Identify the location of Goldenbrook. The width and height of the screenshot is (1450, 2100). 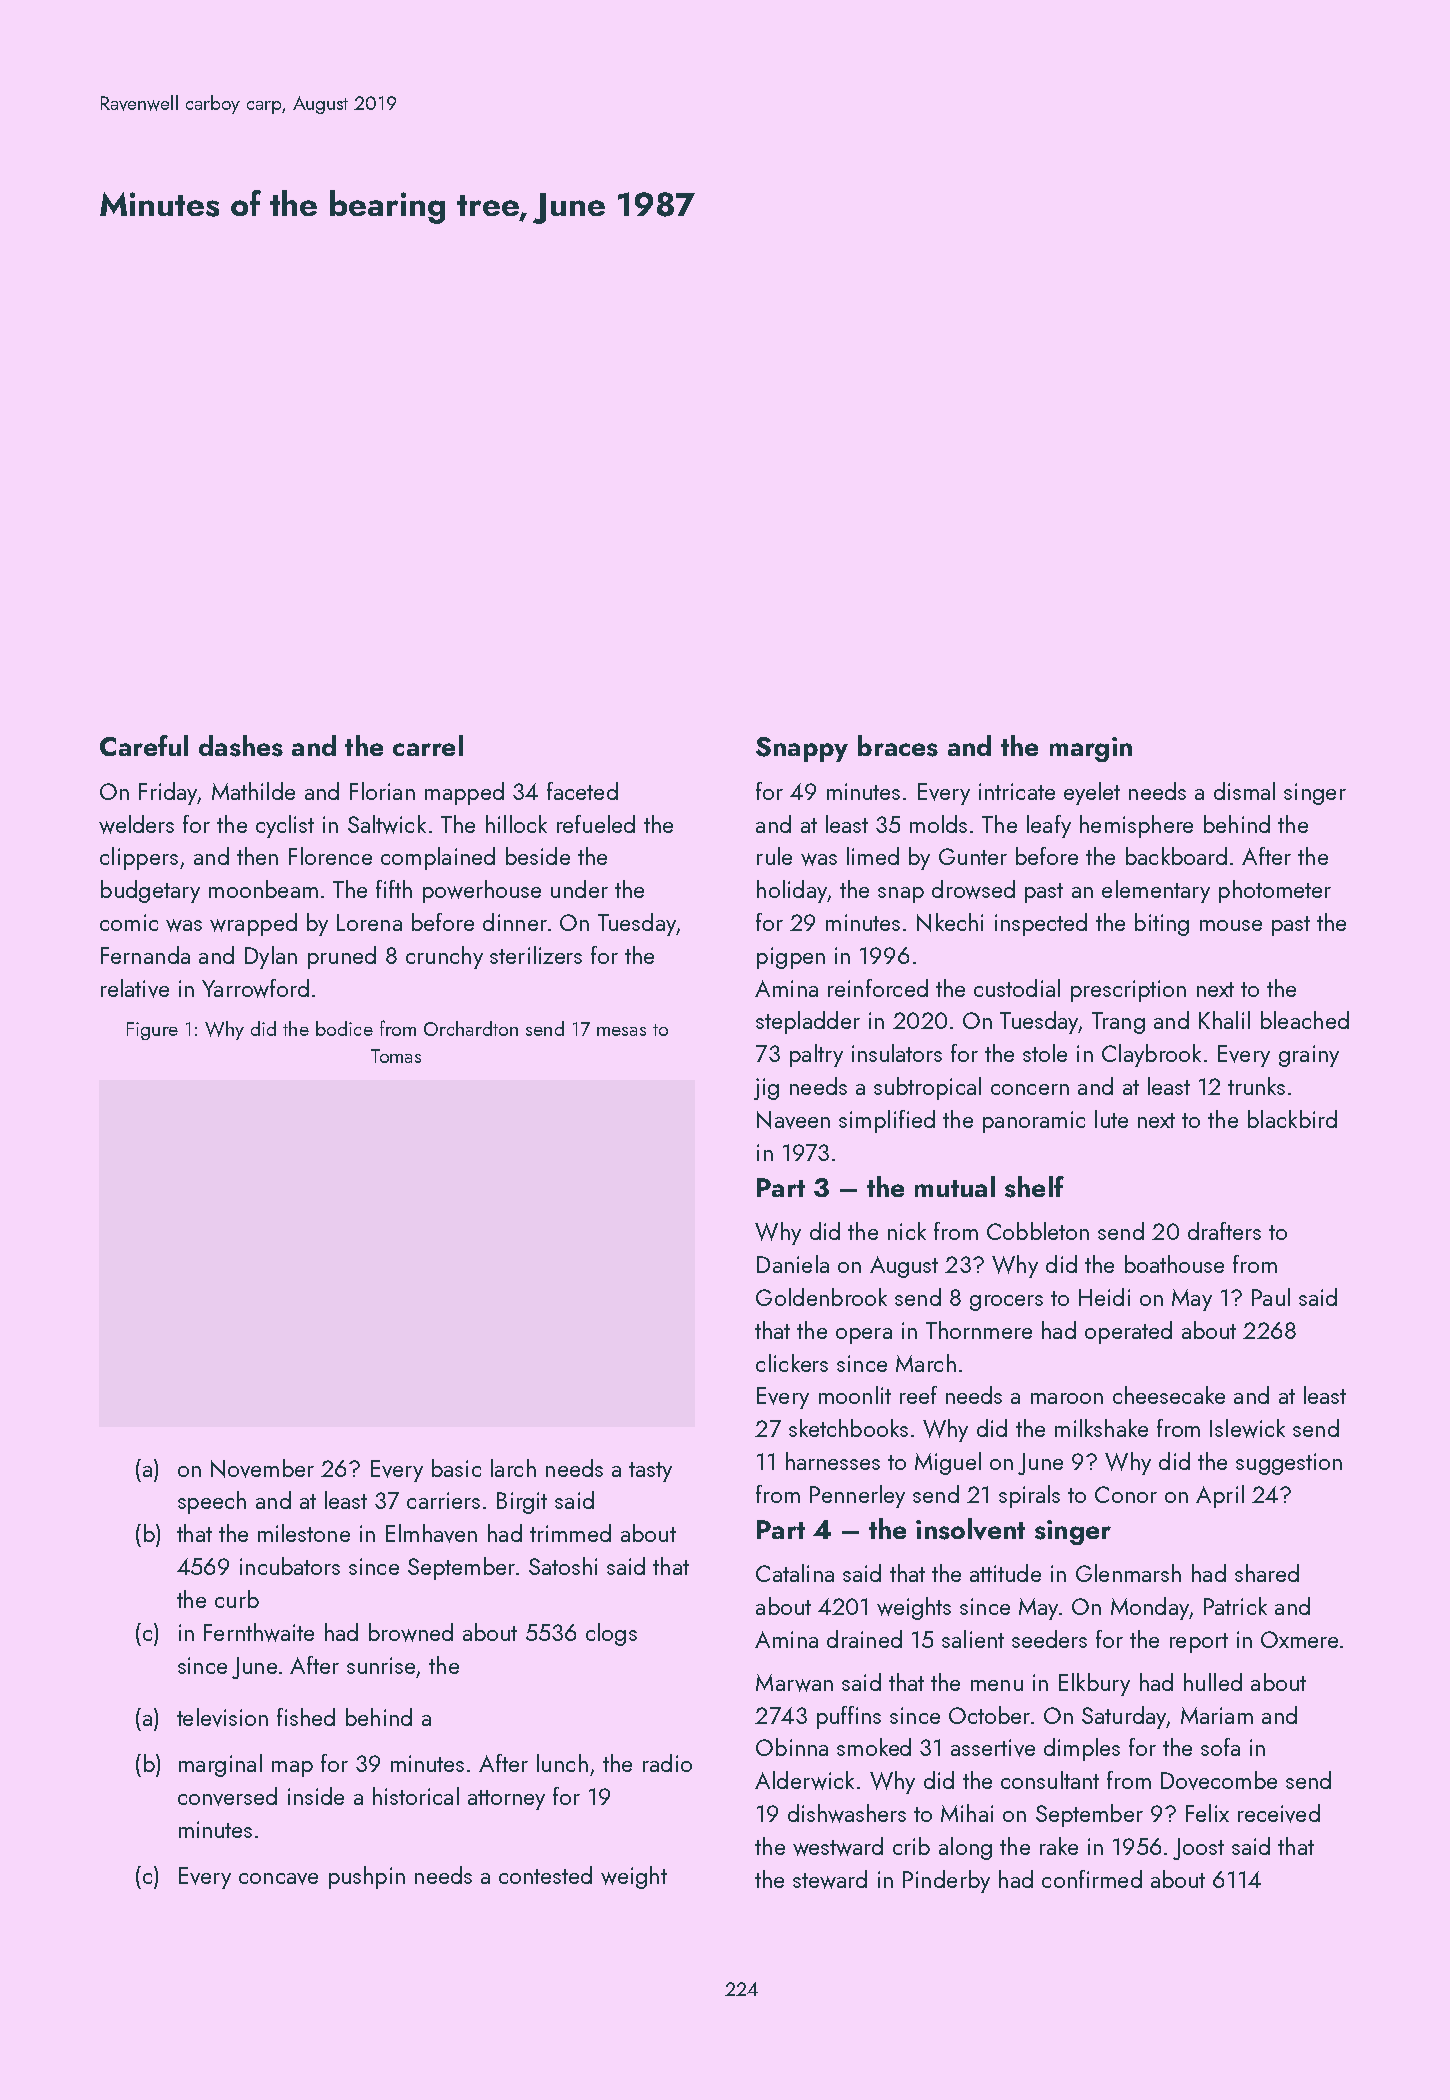
(821, 1297).
